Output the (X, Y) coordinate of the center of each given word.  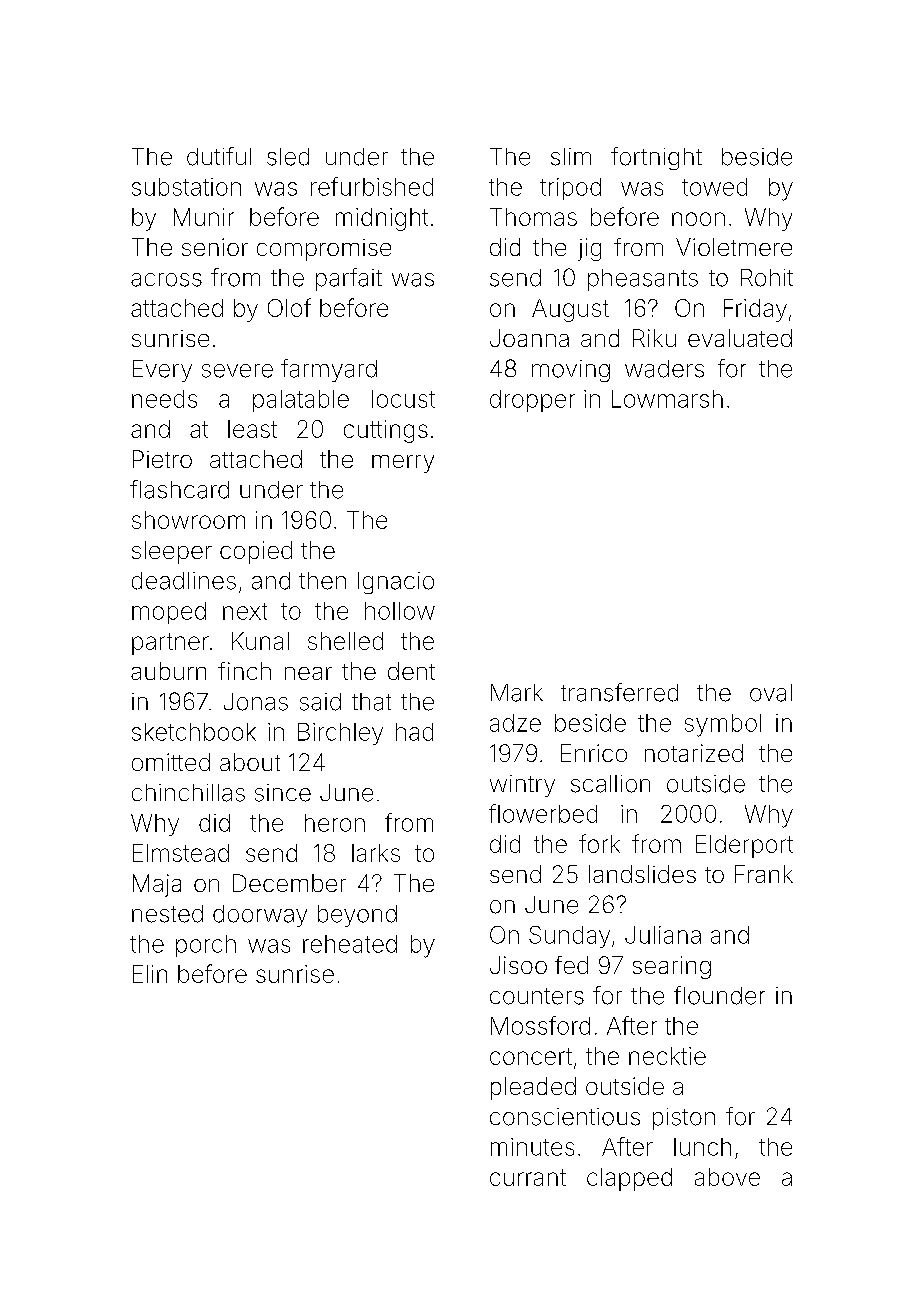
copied (256, 552)
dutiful (219, 156)
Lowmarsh (667, 399)
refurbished (372, 186)
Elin (150, 974)
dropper (532, 401)
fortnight (656, 158)
